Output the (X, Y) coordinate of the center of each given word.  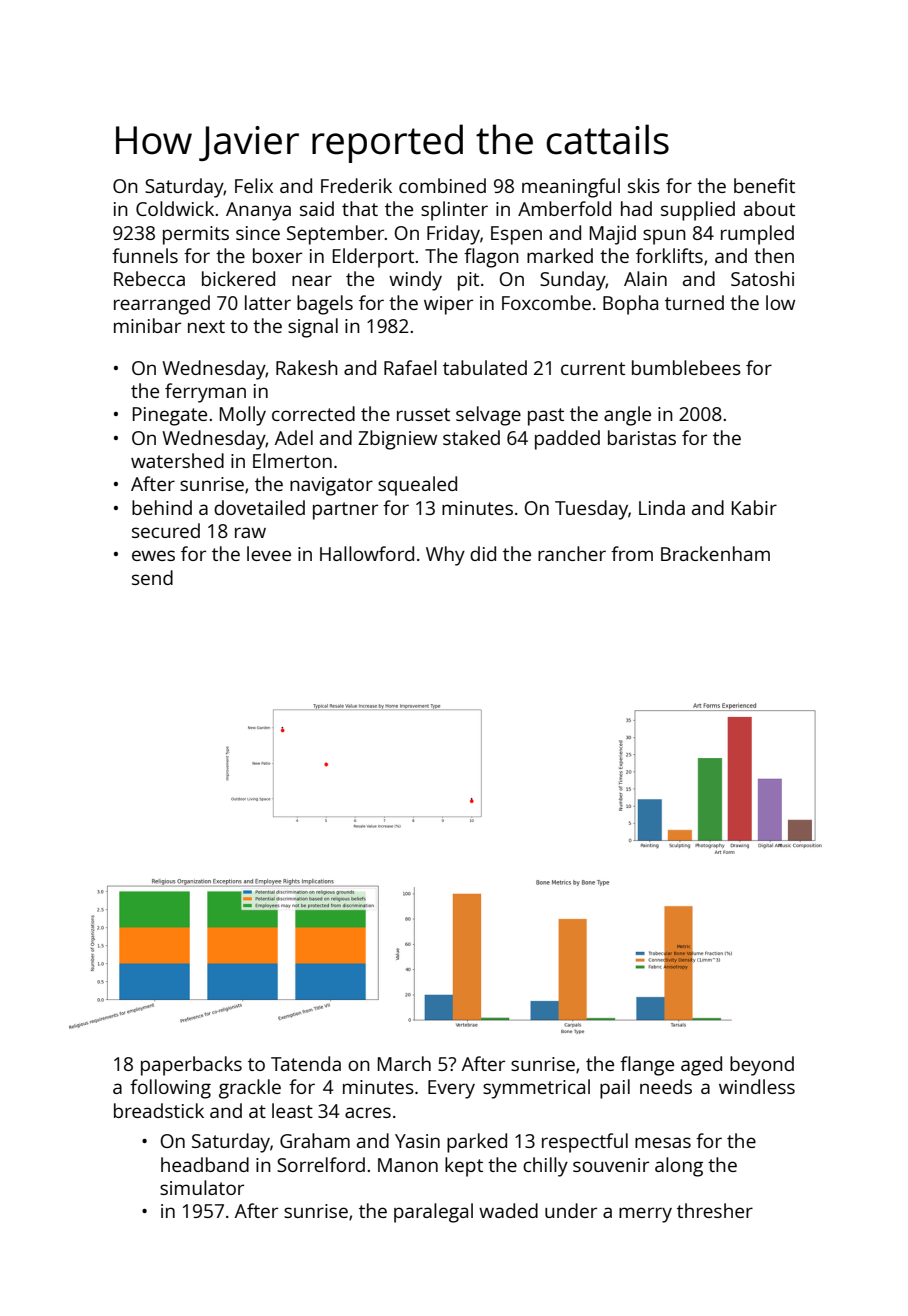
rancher (572, 553)
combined (442, 185)
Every (451, 1089)
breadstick (159, 1110)
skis (644, 185)
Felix (254, 185)
